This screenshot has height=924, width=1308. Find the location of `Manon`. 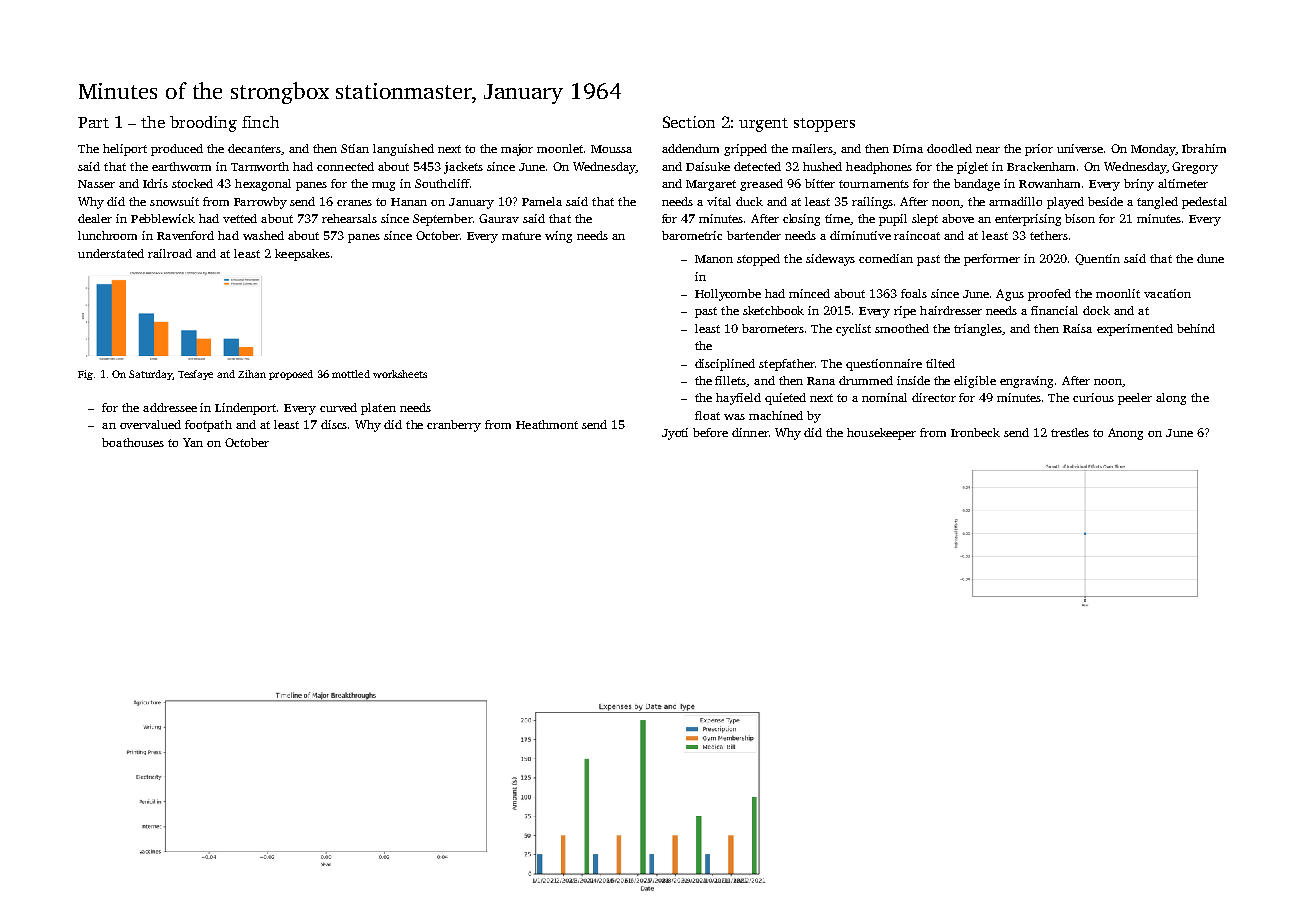

Manon is located at coordinates (714, 259).
